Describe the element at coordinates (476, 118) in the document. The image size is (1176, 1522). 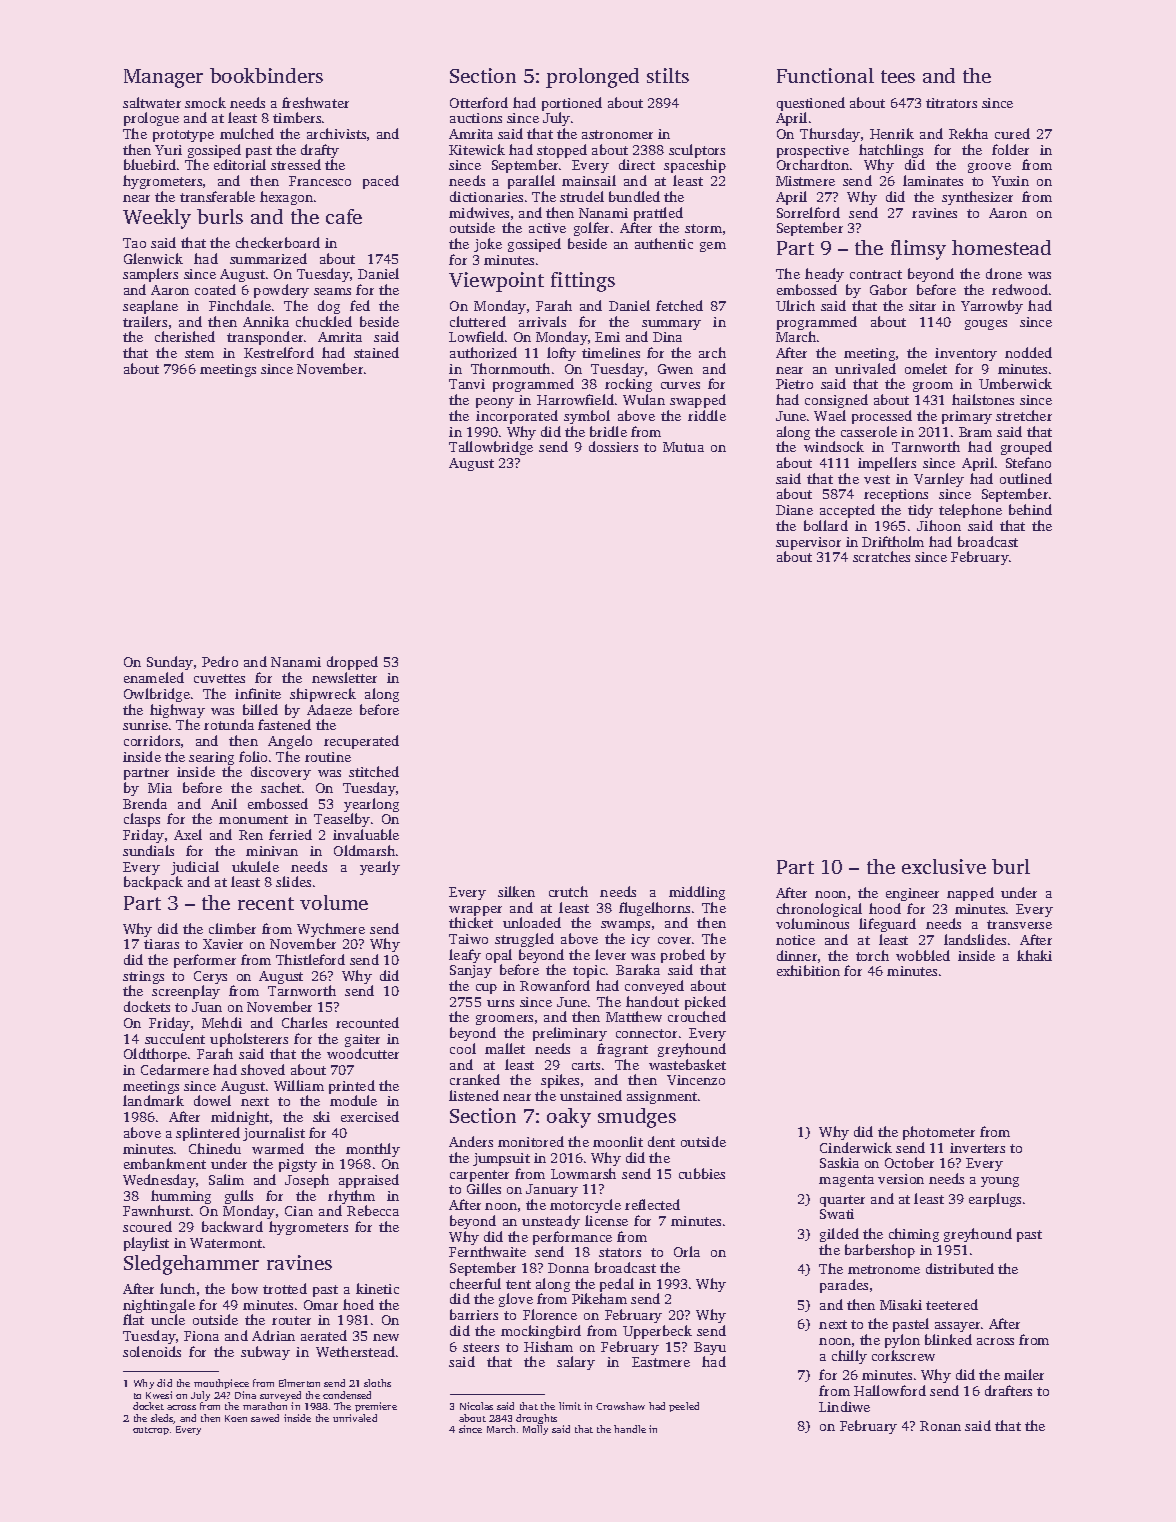
I see `auctions` at that location.
